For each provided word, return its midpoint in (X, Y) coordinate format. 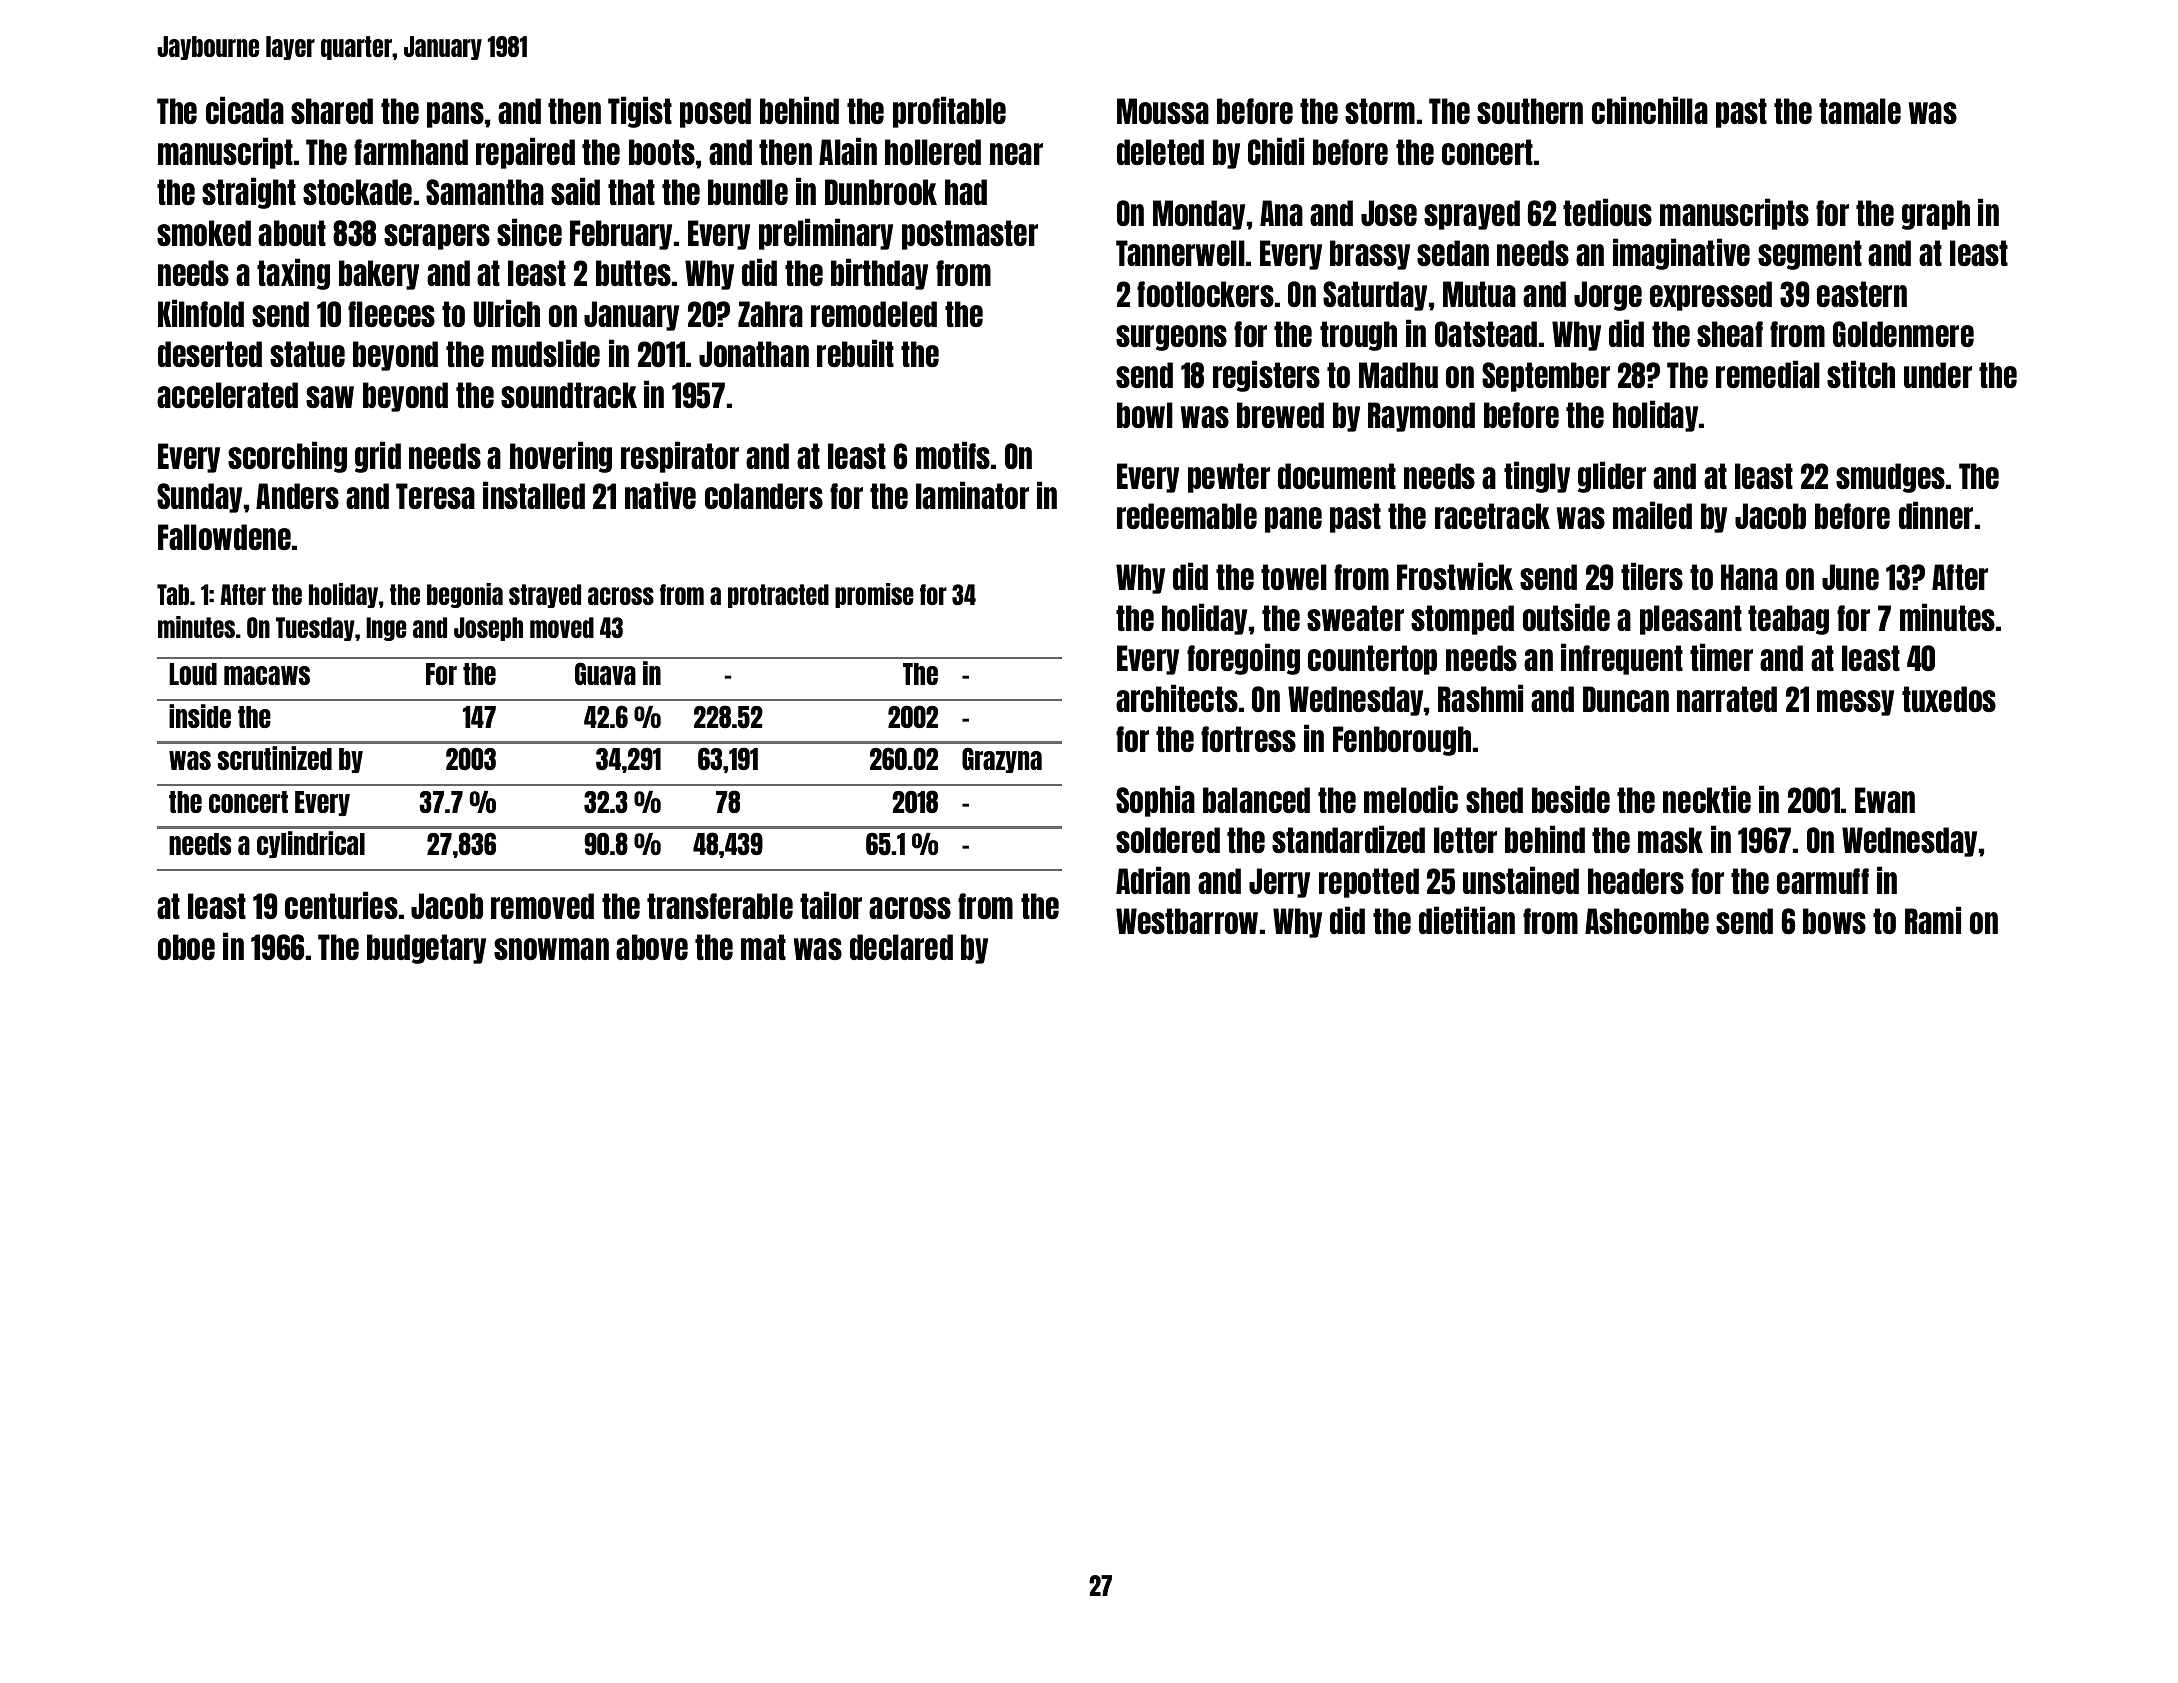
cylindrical (311, 844)
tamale (1860, 111)
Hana (1749, 577)
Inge (386, 629)
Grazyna (1002, 760)
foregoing (1243, 659)
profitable (949, 112)
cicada (245, 110)
